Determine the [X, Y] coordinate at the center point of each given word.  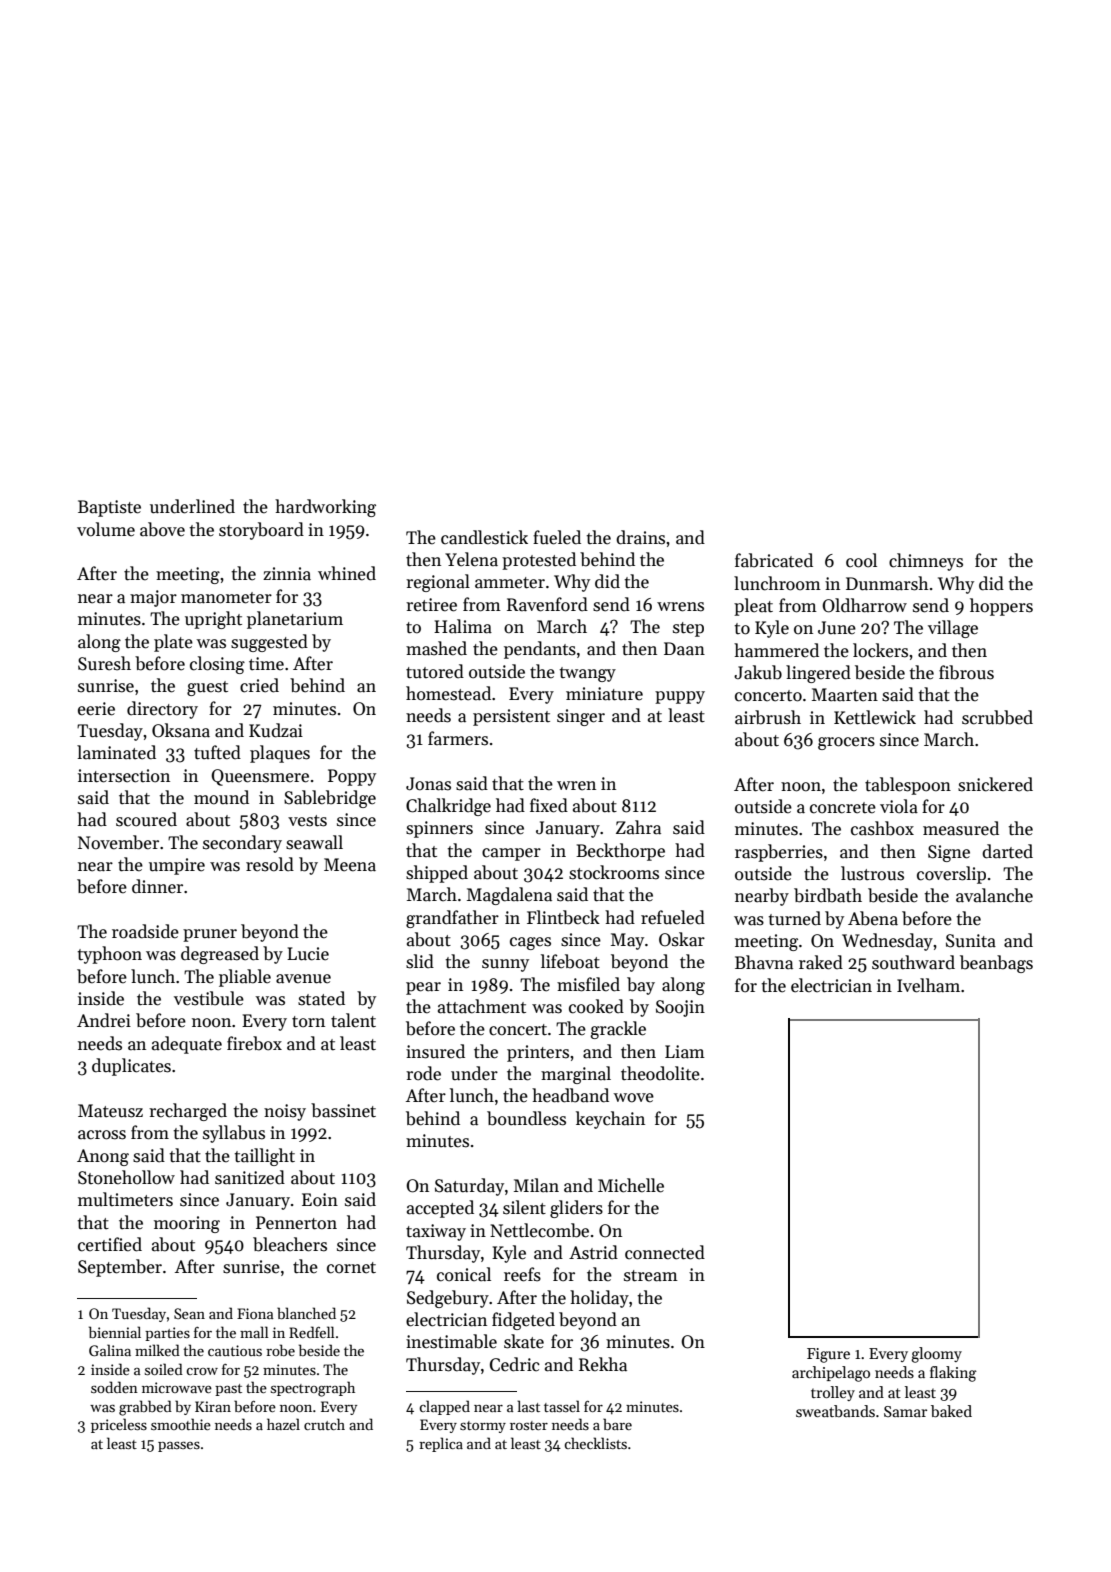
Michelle [631, 1185]
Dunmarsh [887, 583]
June [837, 628]
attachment [482, 1006]
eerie [96, 709]
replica [441, 1444]
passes [179, 1447]
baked [951, 1411]
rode [423, 1073]
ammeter [510, 583]
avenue [303, 979]
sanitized [250, 1177]
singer [581, 717]
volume [106, 529]
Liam [685, 1052]
